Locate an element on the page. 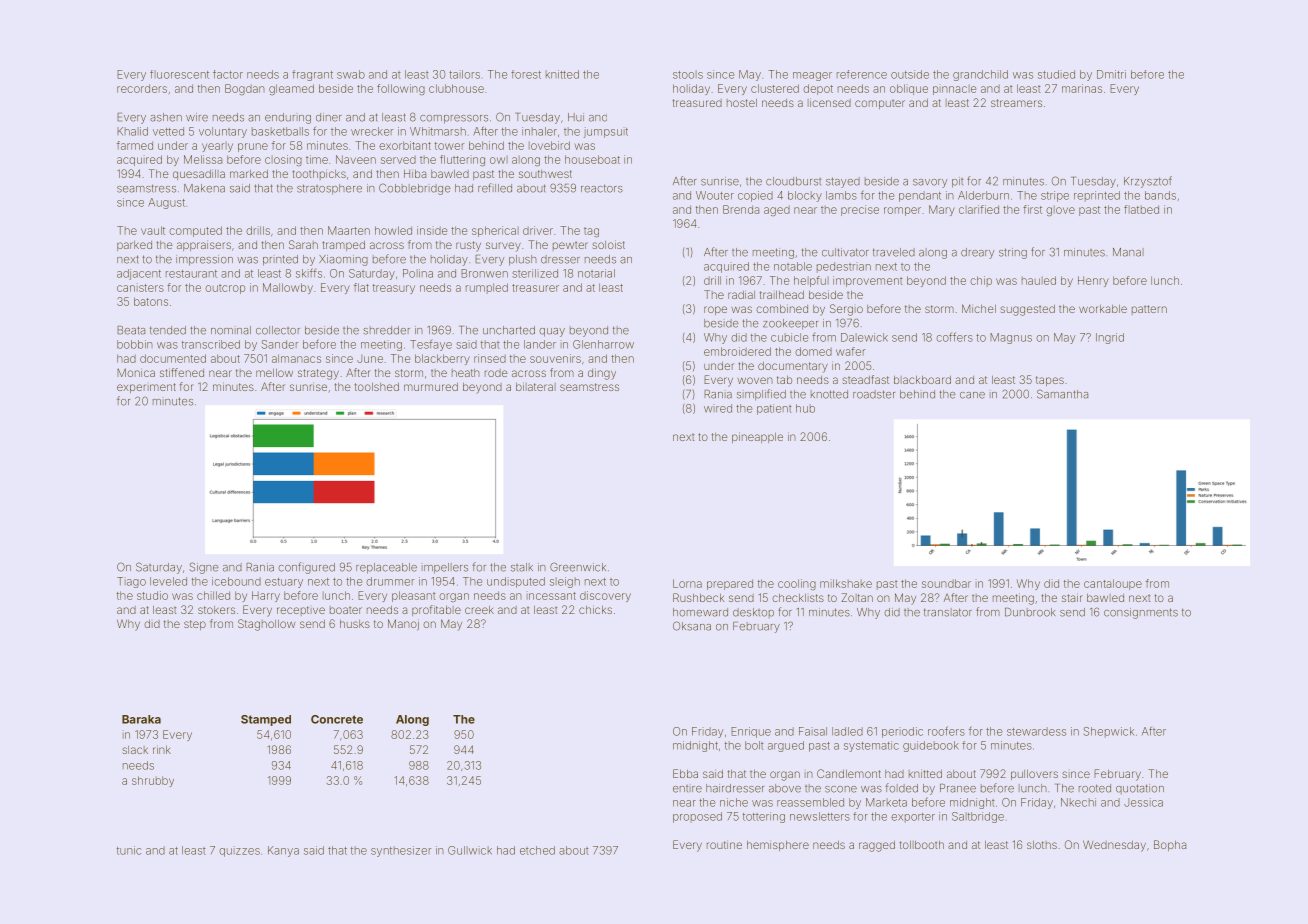 The image size is (1308, 924). glove is located at coordinates (1060, 211).
